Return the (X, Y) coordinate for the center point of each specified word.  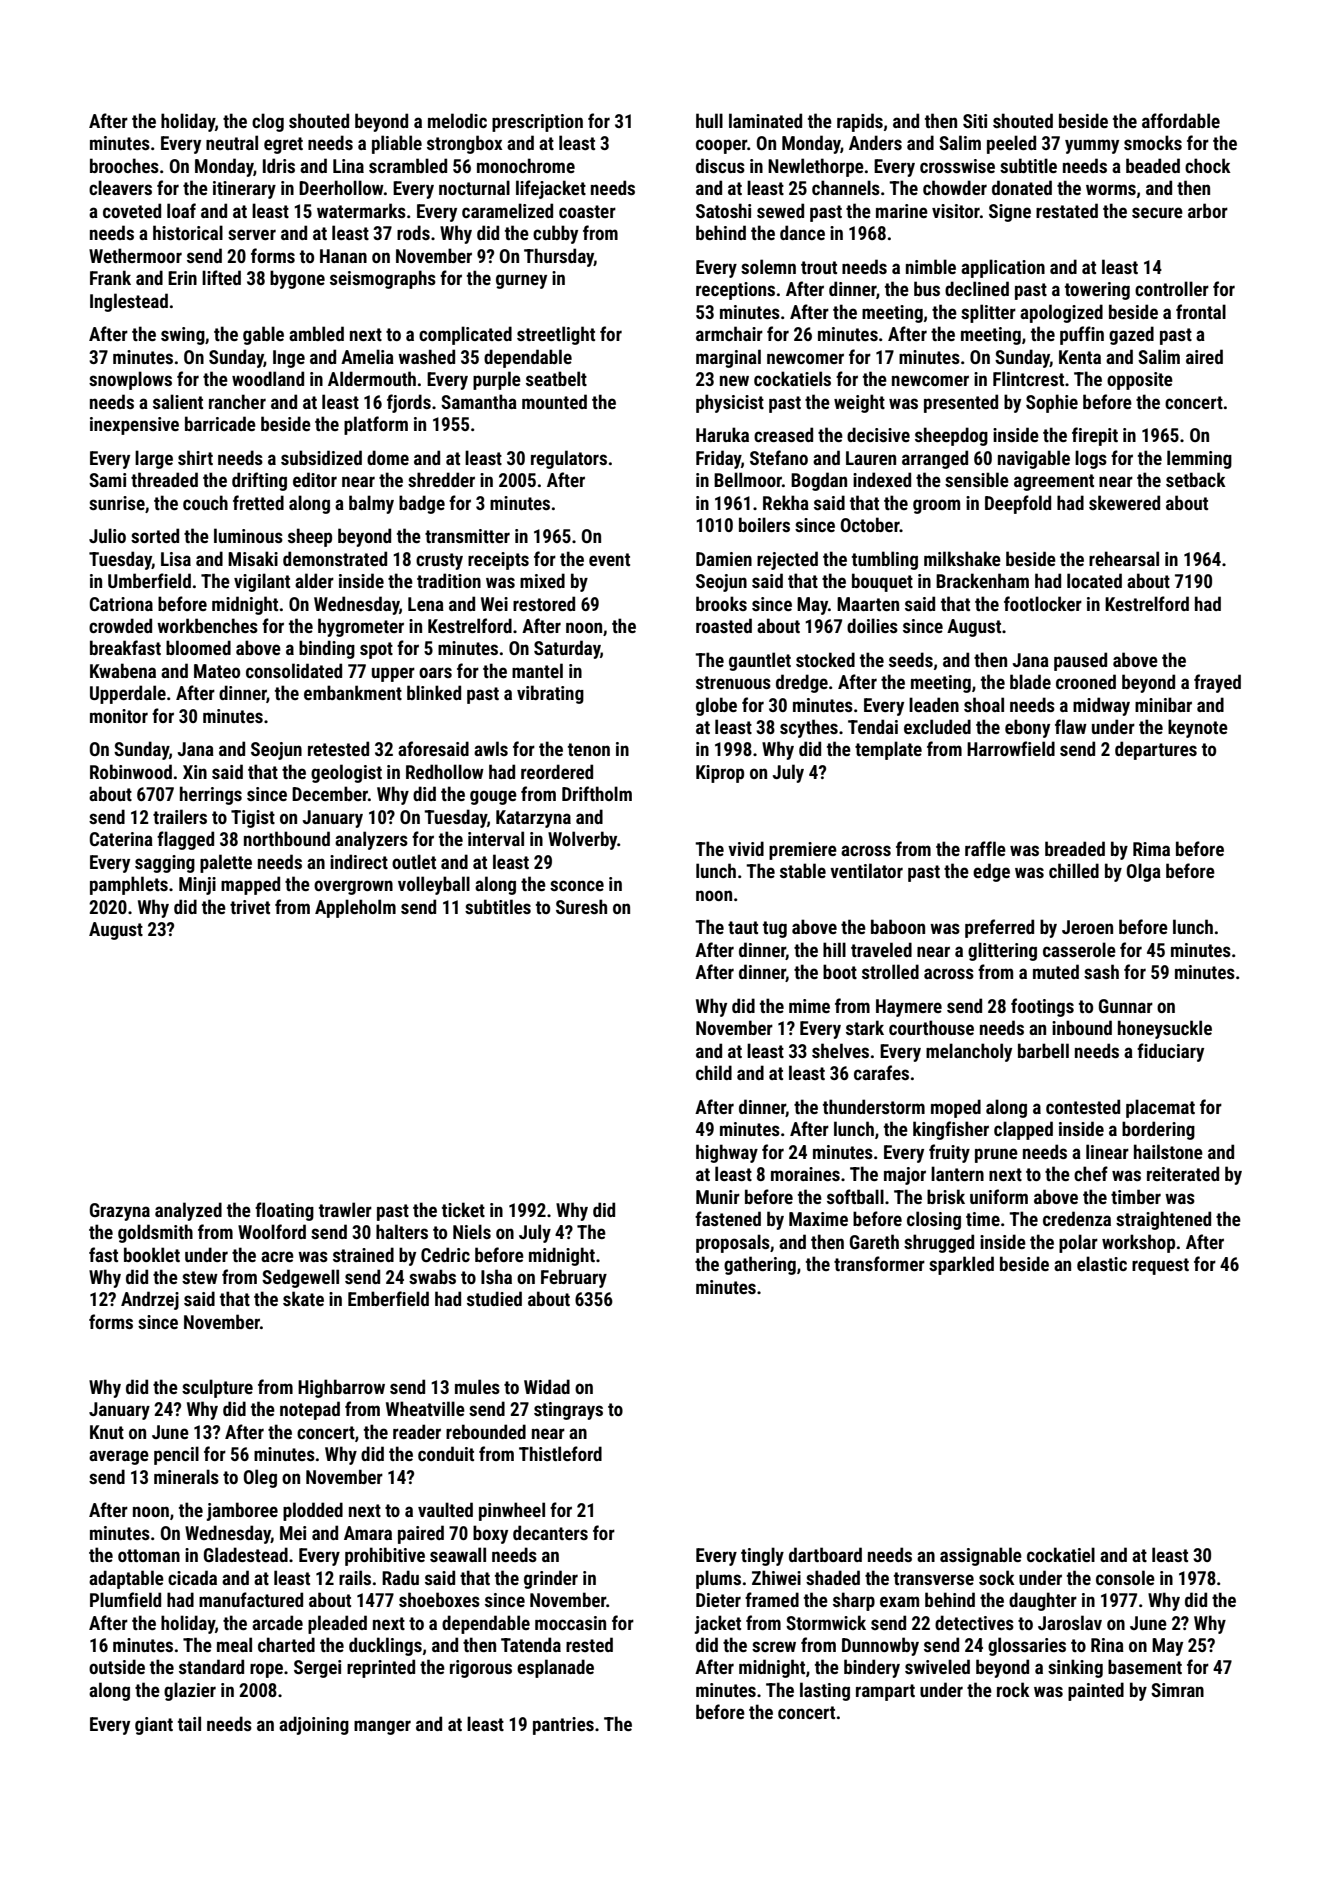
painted (1096, 1691)
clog (268, 122)
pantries (563, 1726)
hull (709, 120)
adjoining (314, 1725)
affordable (1181, 120)
